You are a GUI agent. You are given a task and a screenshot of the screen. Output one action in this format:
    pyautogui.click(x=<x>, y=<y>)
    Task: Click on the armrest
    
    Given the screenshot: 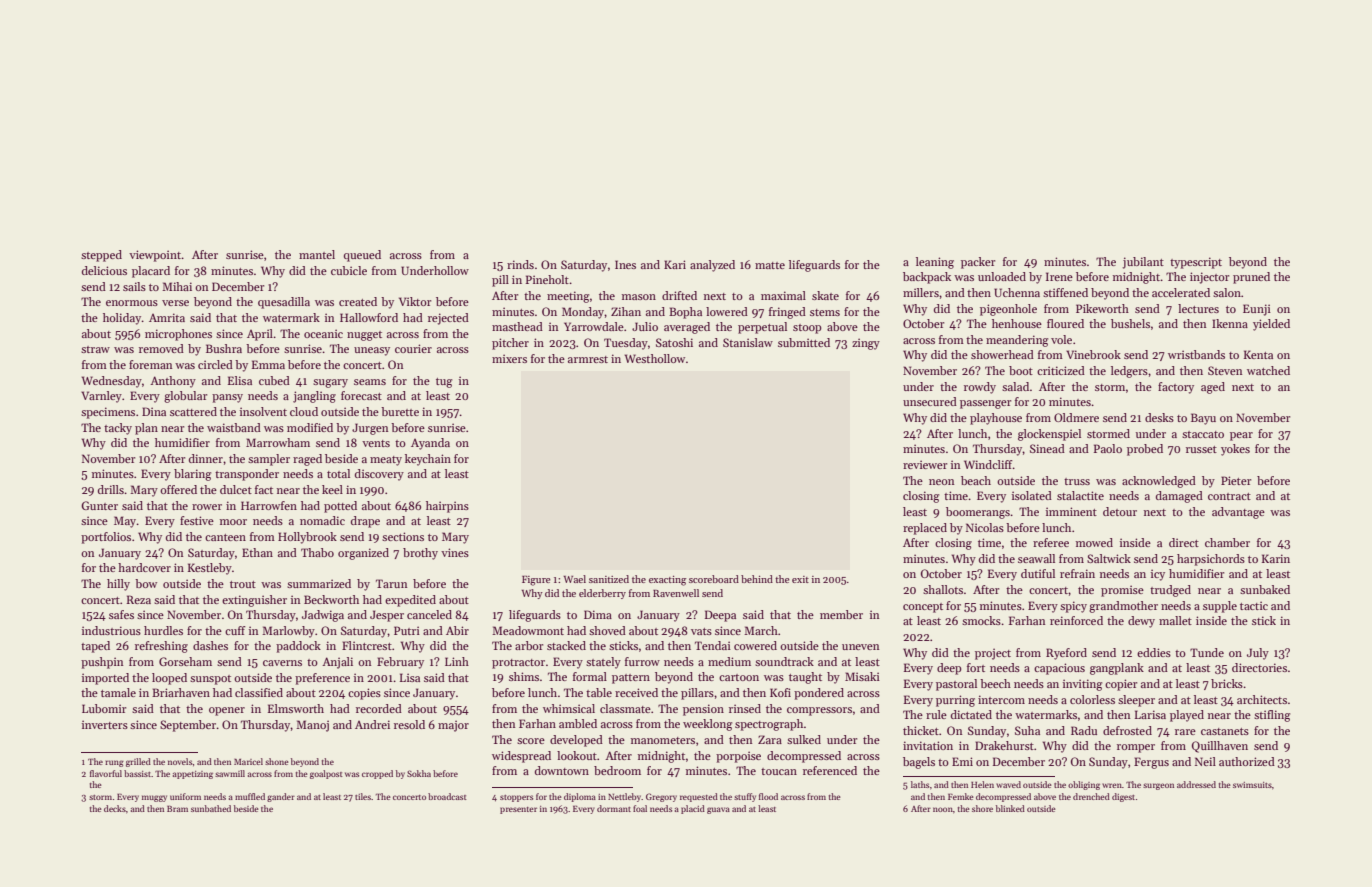 What is the action you would take?
    pyautogui.click(x=588, y=359)
